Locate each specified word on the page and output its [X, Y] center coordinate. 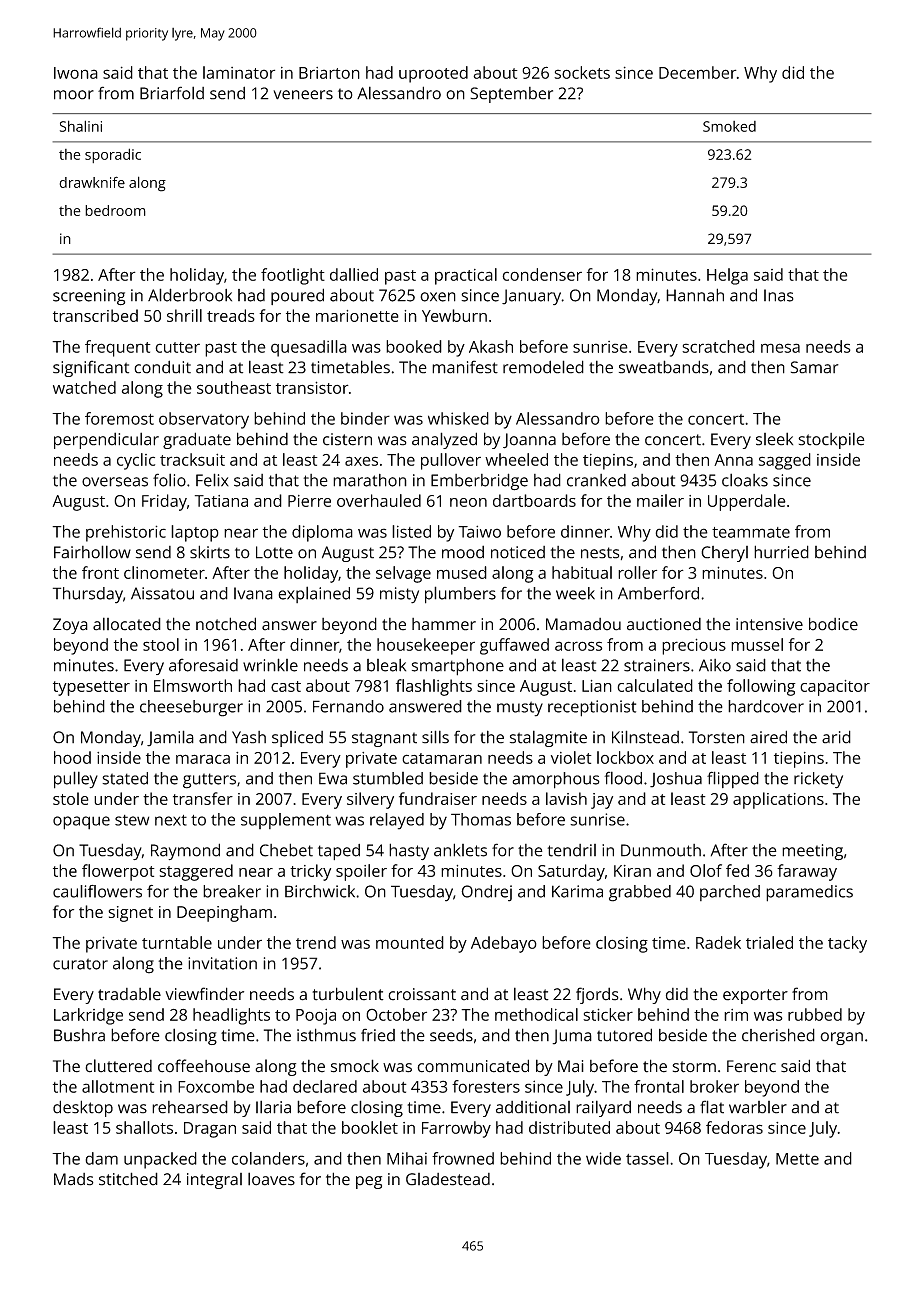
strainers [657, 665]
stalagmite [548, 738]
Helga [727, 276]
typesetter [91, 688]
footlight [293, 276]
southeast [234, 387]
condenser [542, 274]
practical [466, 276]
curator [80, 964]
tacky [847, 944]
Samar [815, 367]
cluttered [118, 1066]
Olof [706, 870]
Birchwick [320, 891]
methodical [536, 1014]
